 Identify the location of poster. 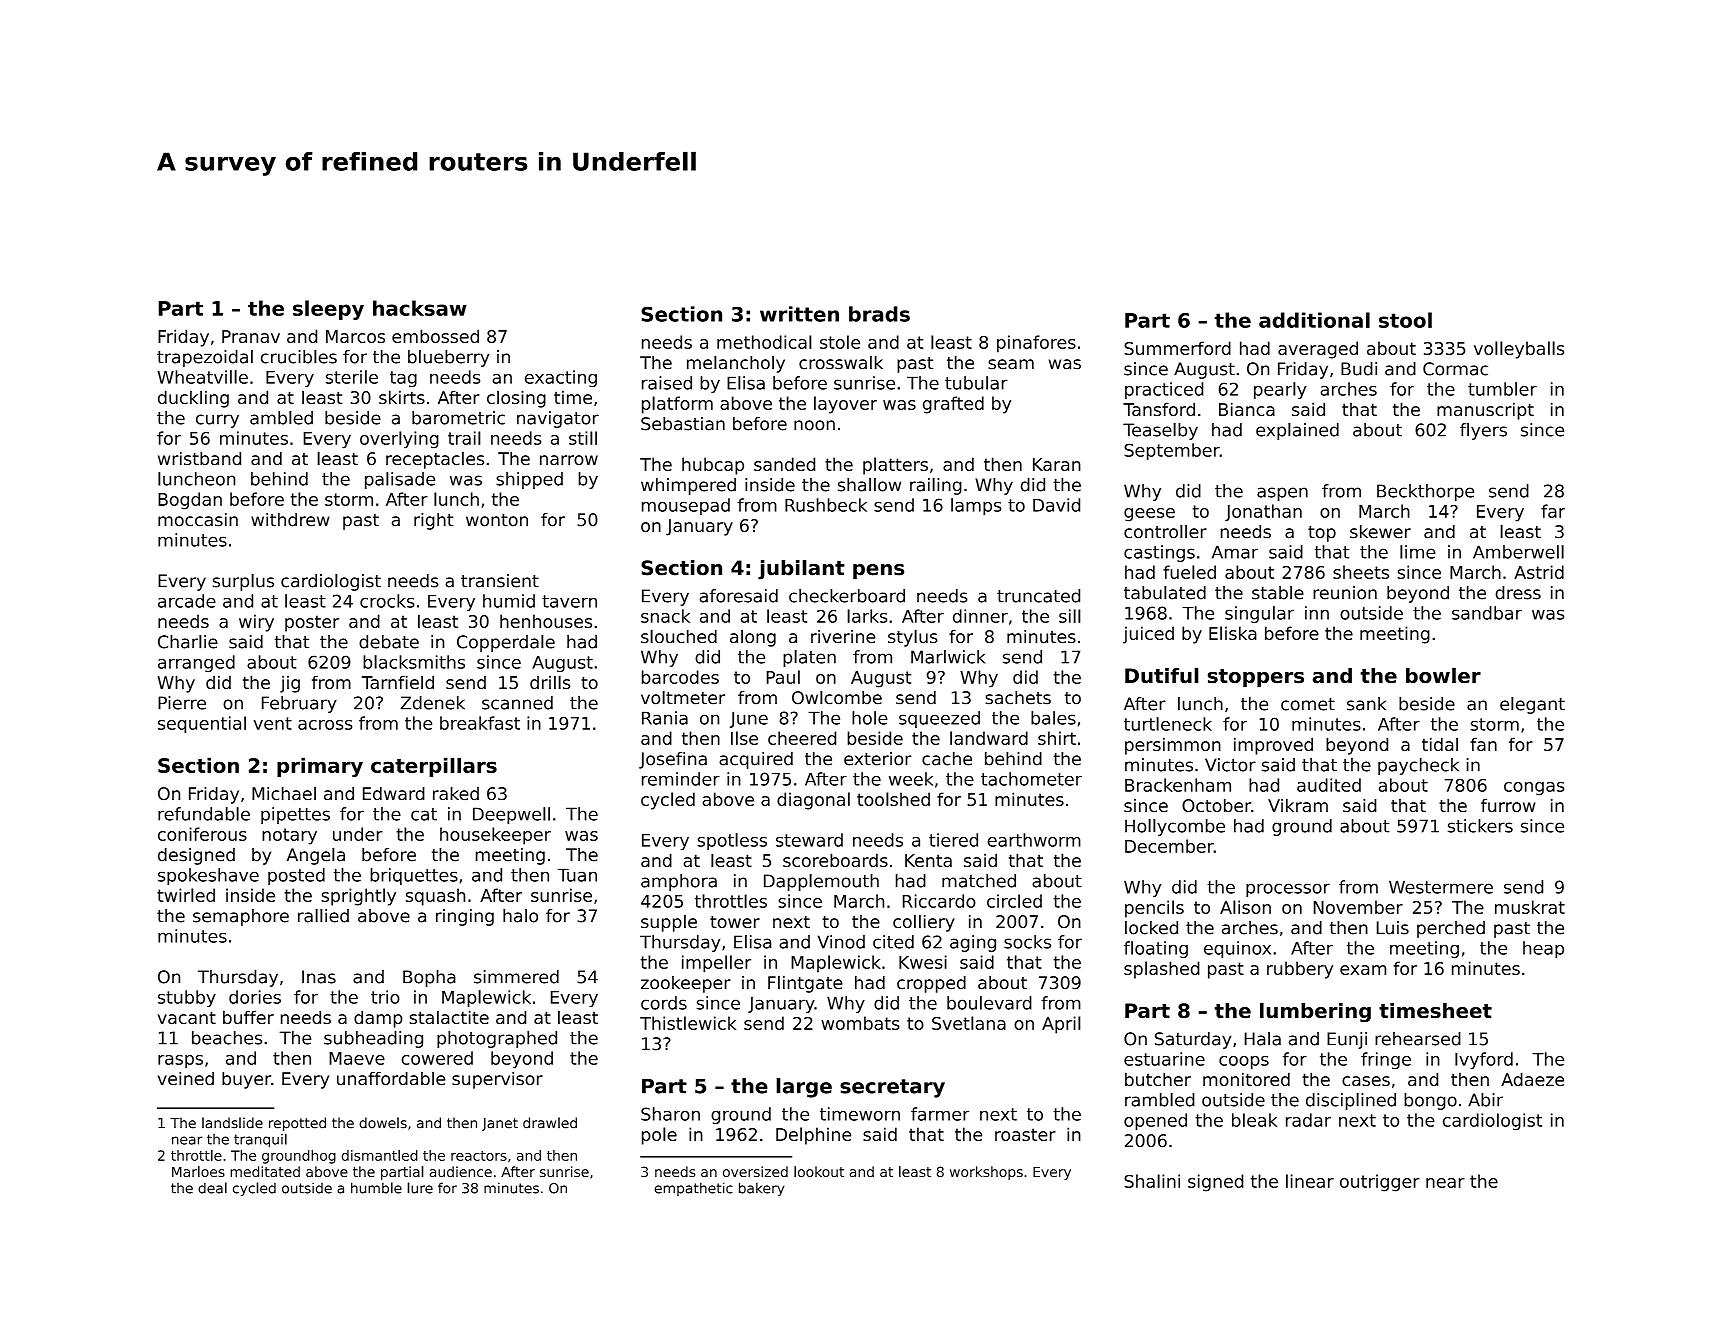
(312, 623).
